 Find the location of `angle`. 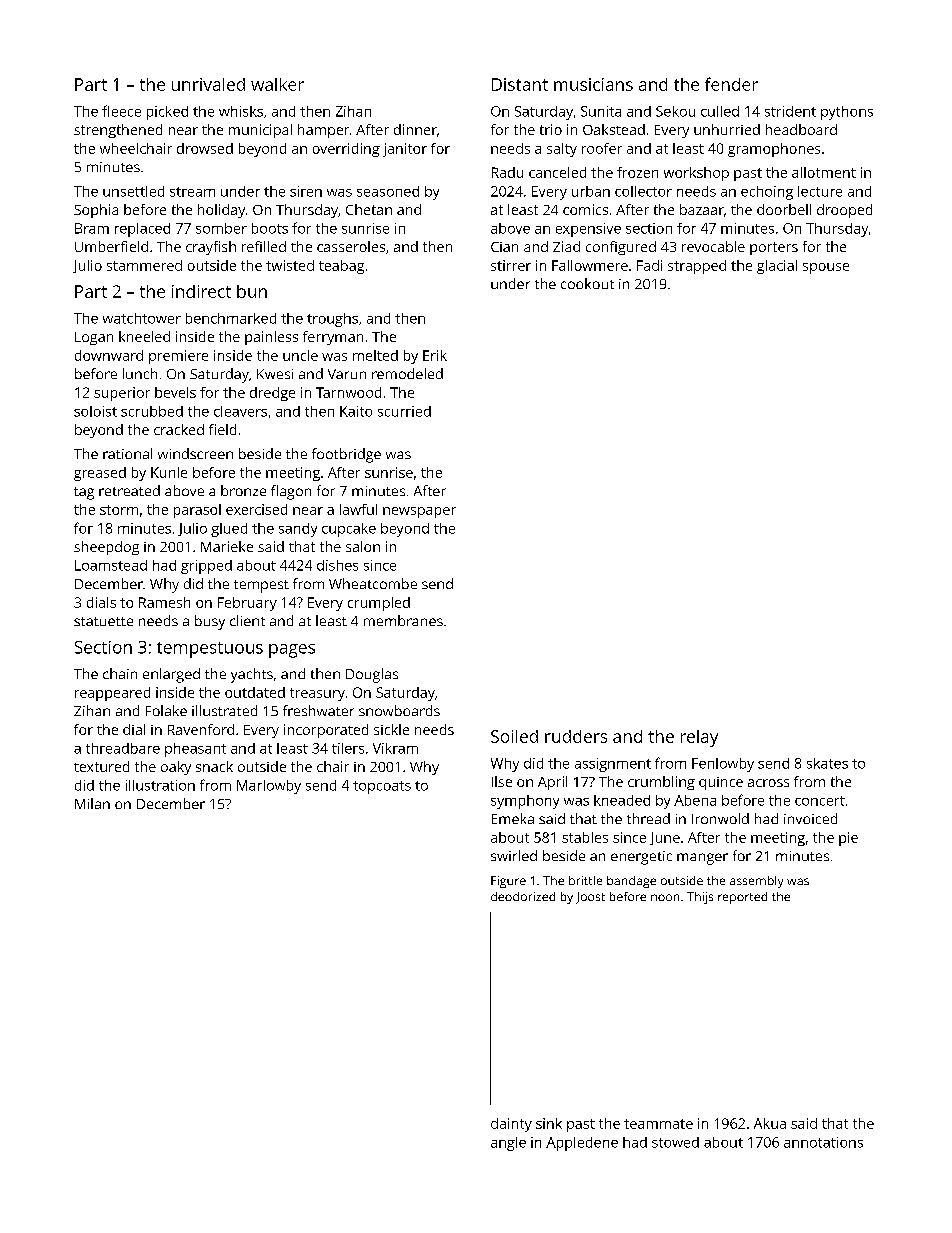

angle is located at coordinates (508, 1144).
